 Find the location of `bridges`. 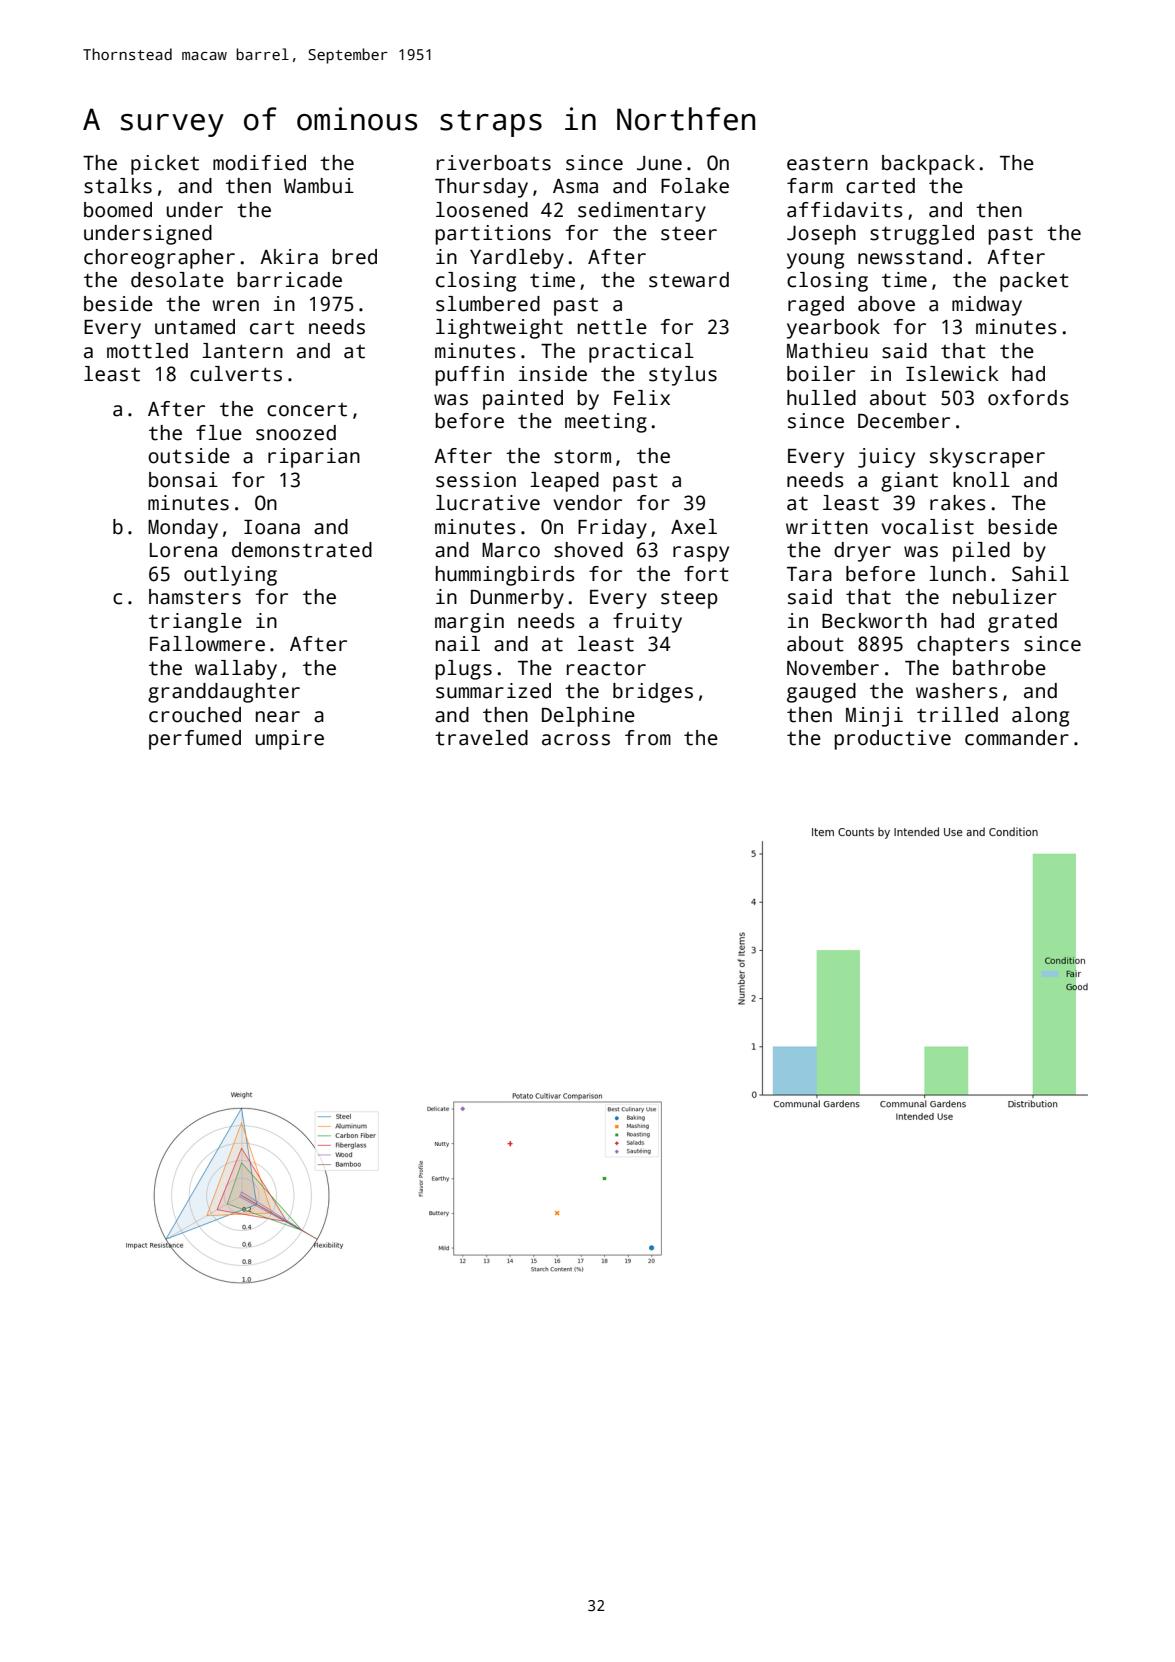

bridges is located at coordinates (653, 693).
